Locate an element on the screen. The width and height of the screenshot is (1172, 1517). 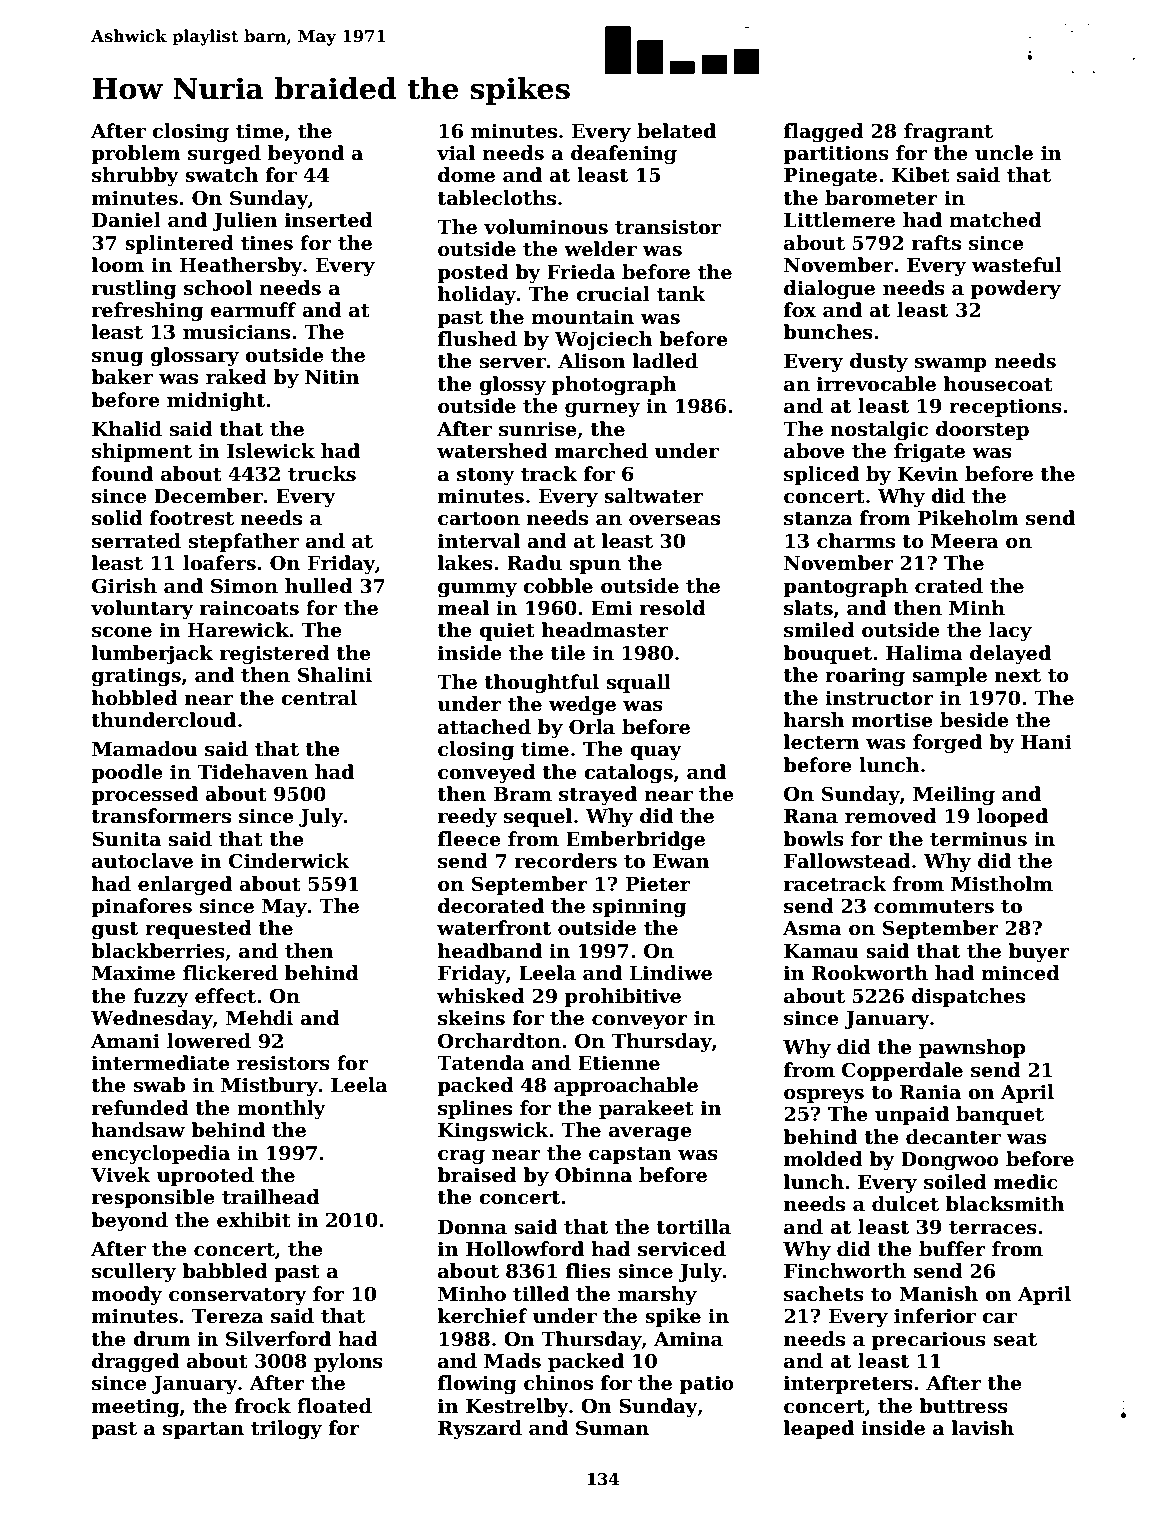
Rookworth is located at coordinates (870, 973).
